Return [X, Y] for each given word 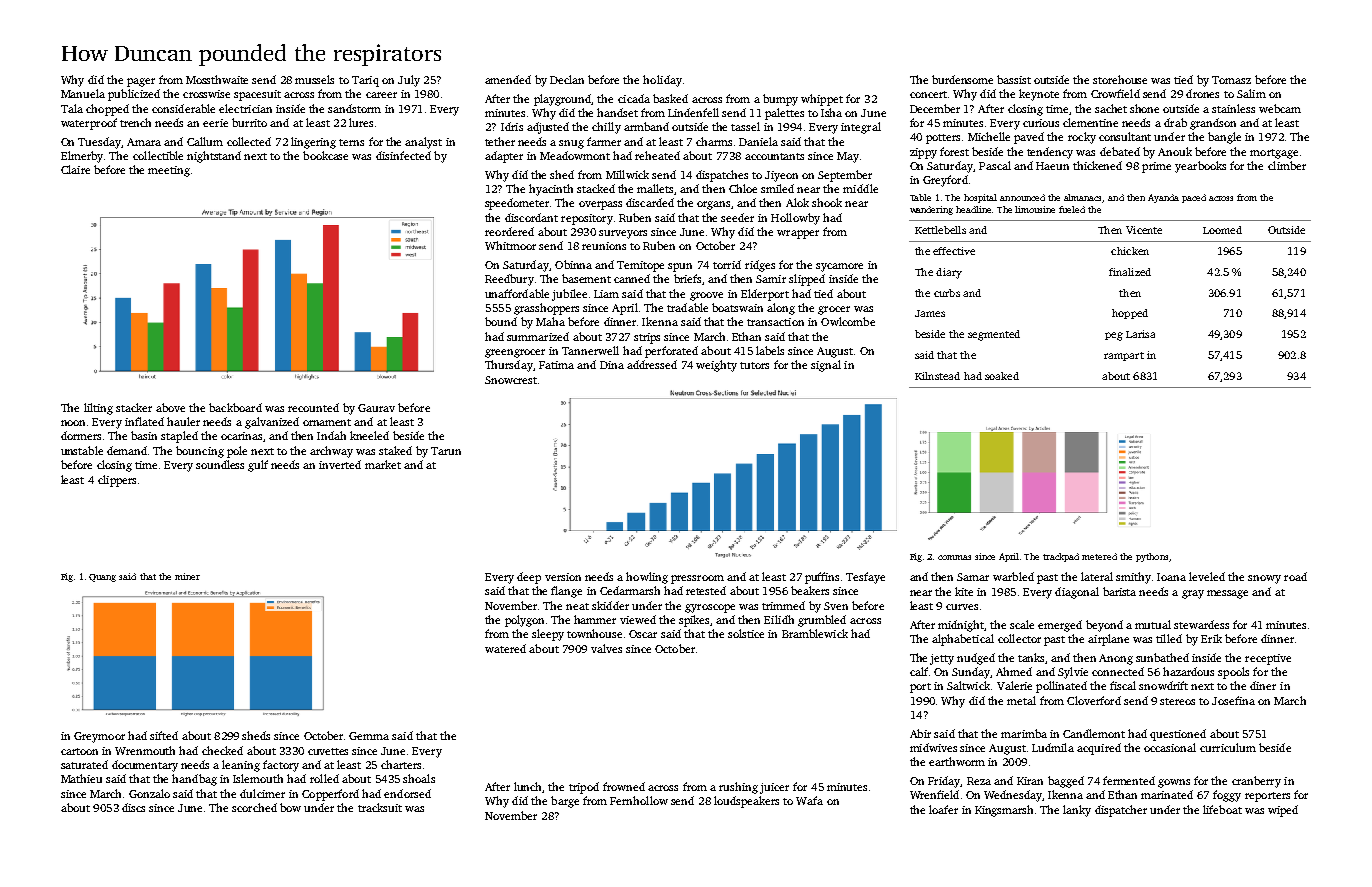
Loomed [1222, 230]
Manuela [83, 93]
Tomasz [1231, 80]
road [1295, 576]
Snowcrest [511, 380]
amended [508, 79]
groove [706, 296]
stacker [134, 407]
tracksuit [380, 807]
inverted [340, 464]
